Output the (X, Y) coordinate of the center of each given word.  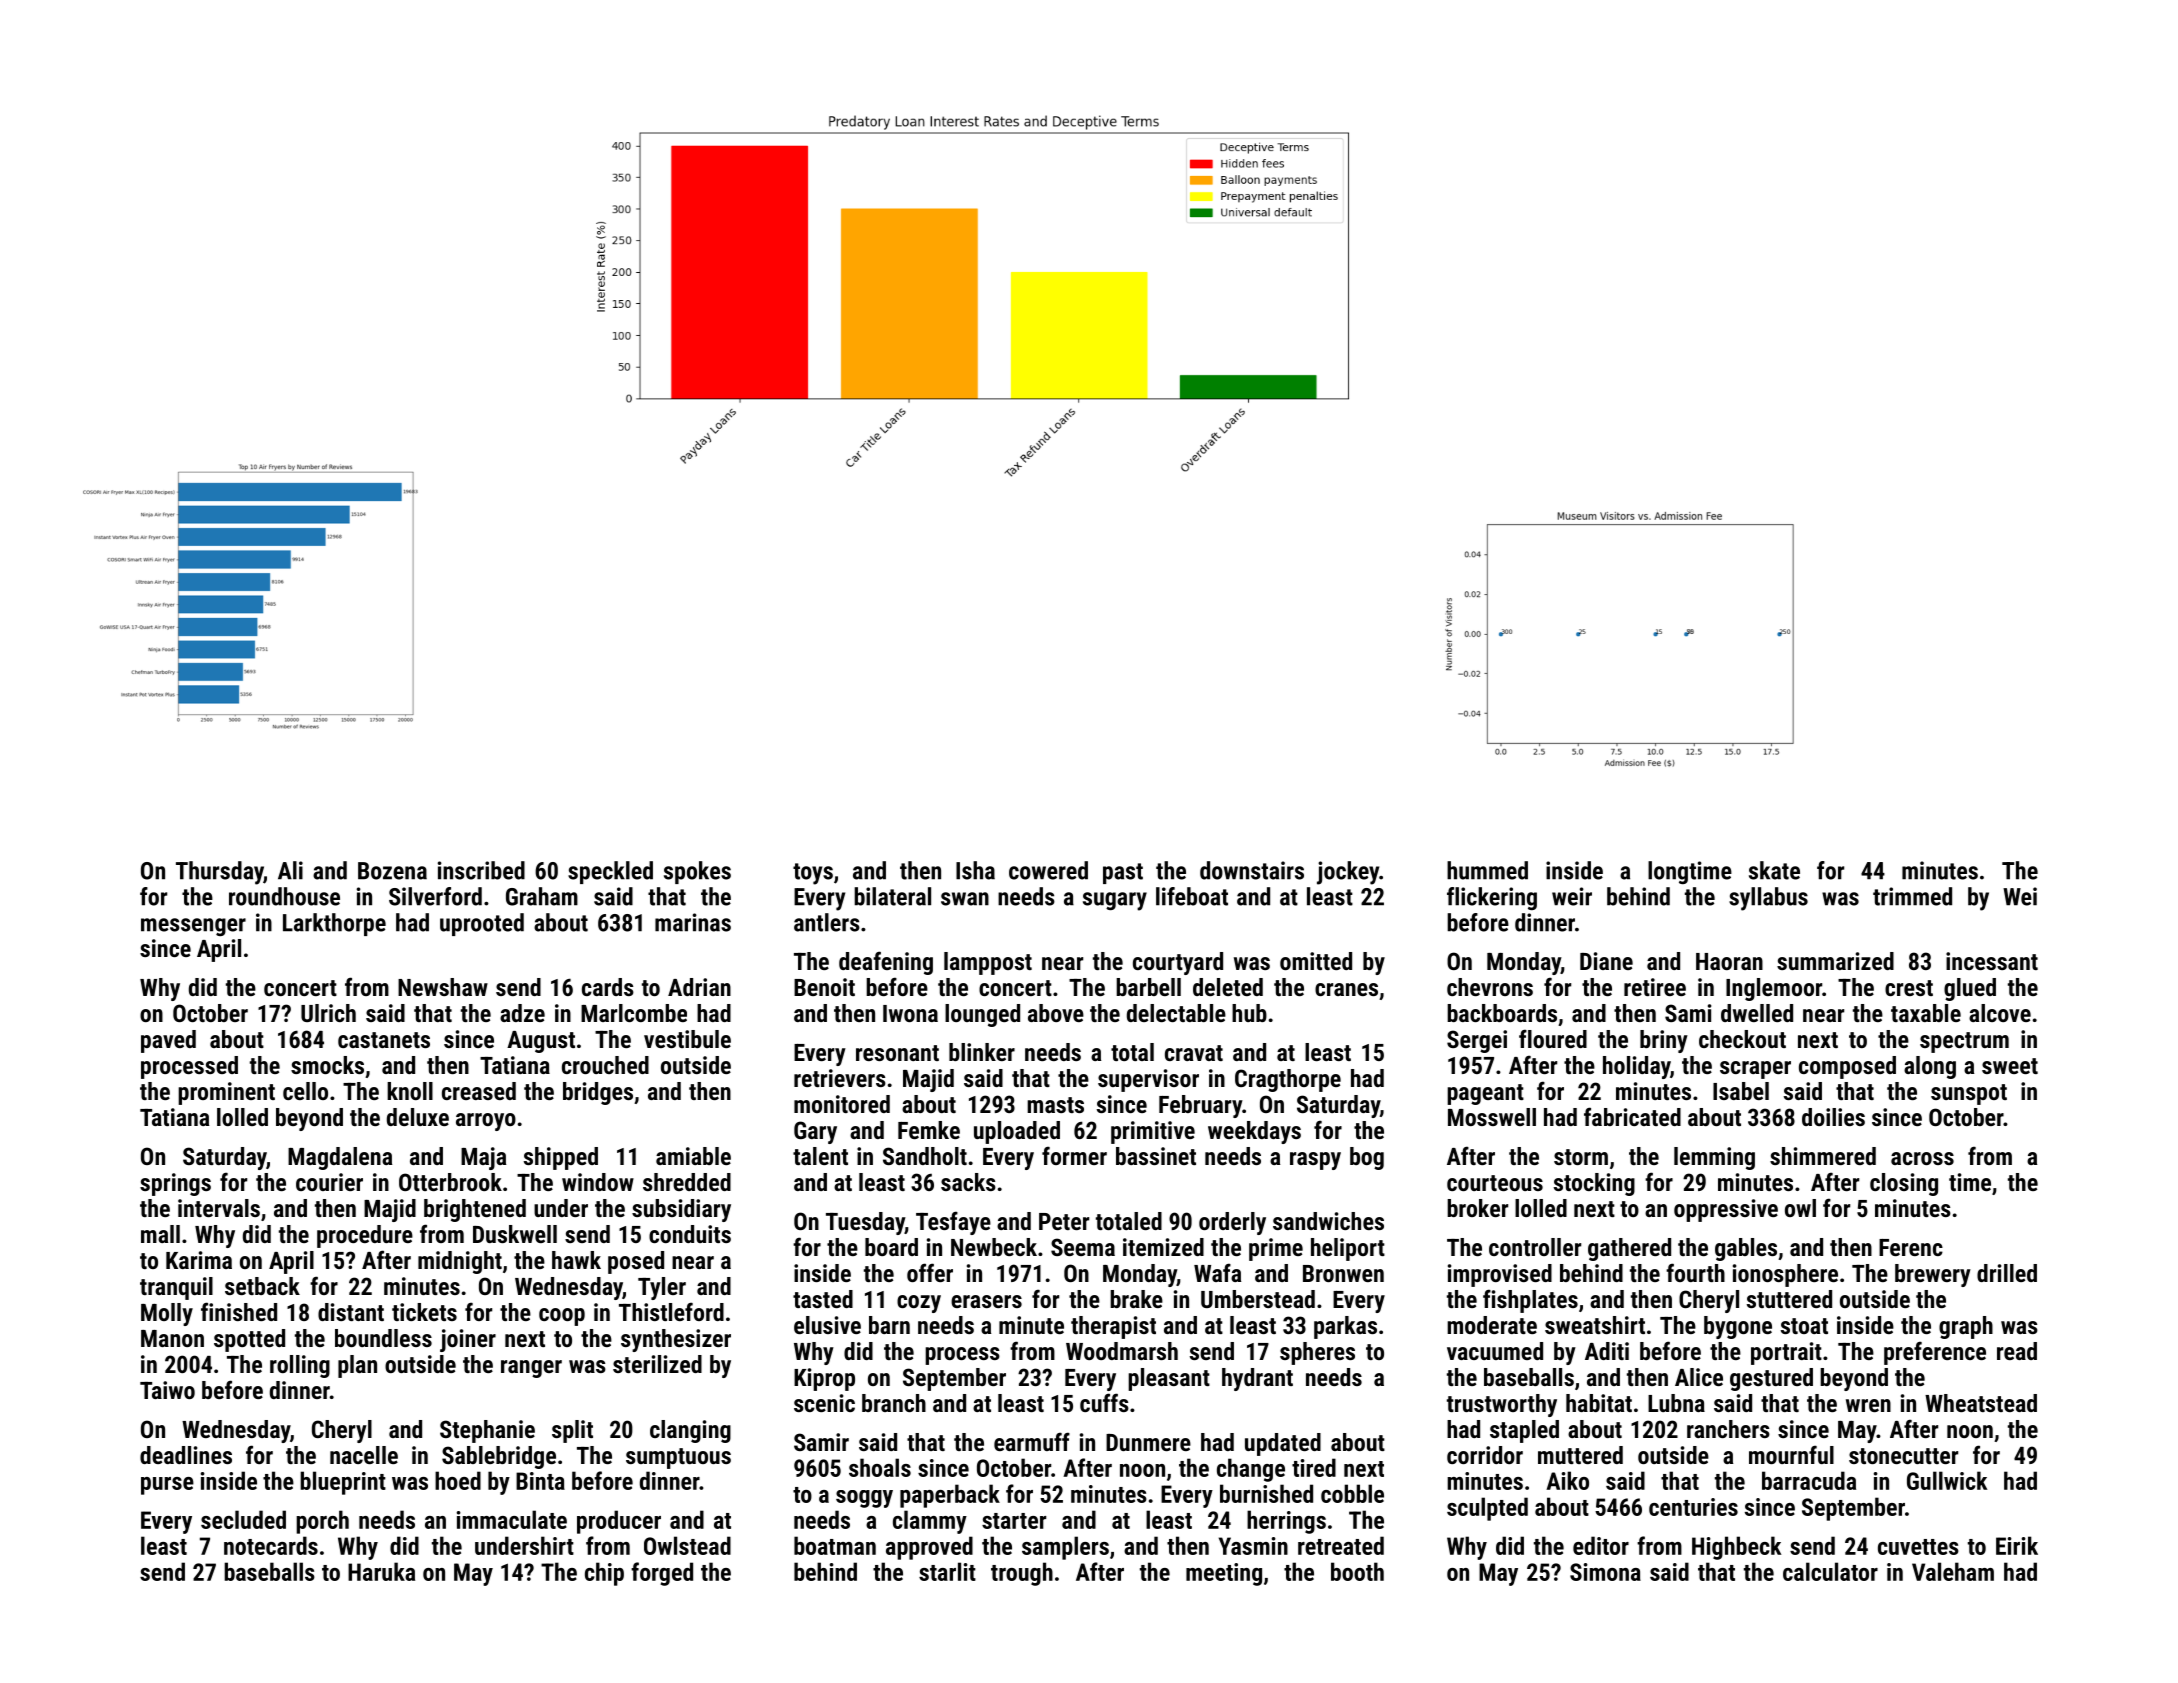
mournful (1791, 1454)
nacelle (364, 1455)
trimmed (1912, 896)
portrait (1786, 1353)
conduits (690, 1234)
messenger (193, 927)
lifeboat (1192, 896)
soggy (864, 1499)
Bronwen (1343, 1273)
